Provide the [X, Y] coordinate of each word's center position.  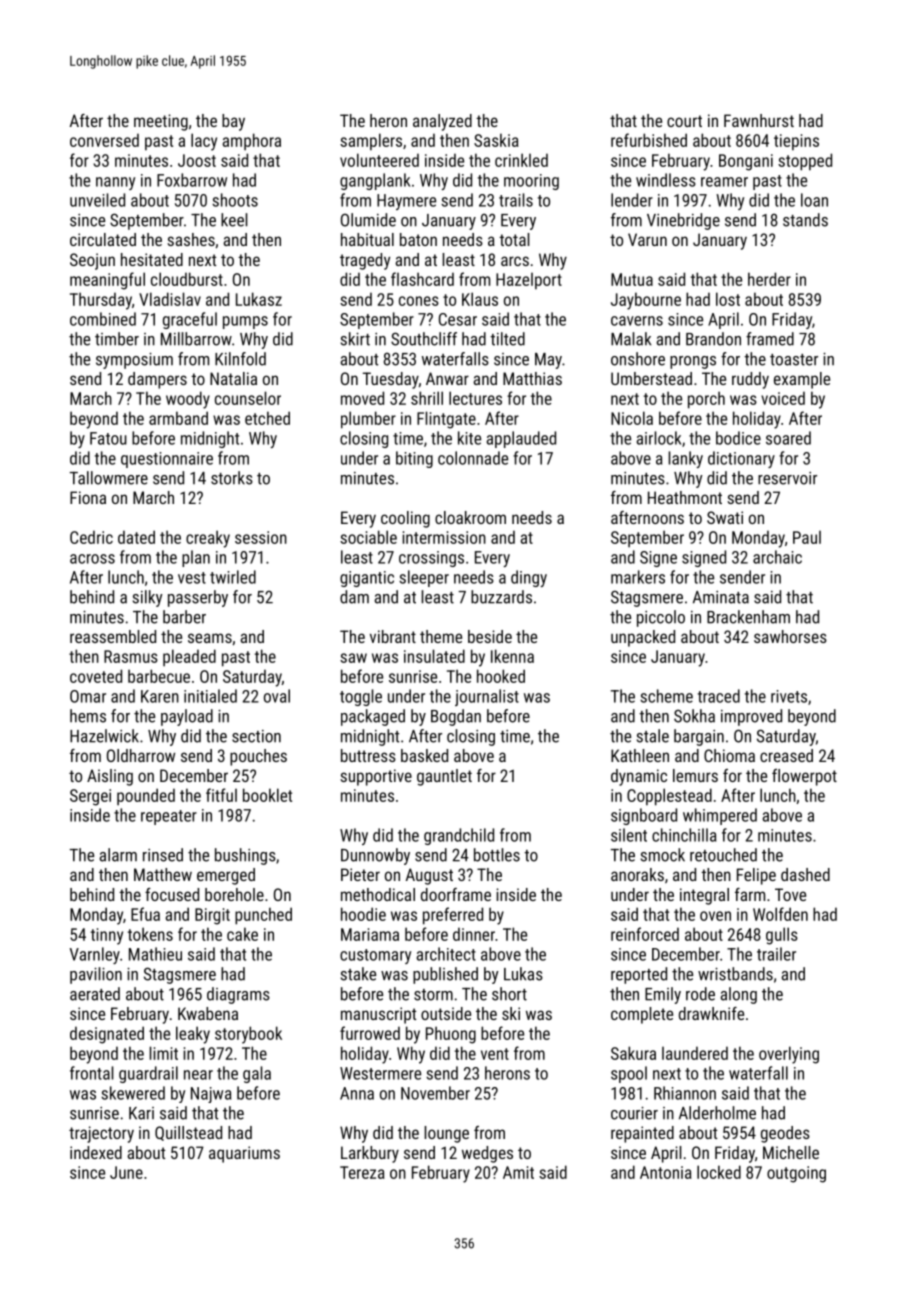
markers [638, 577]
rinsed [163, 855]
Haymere [406, 202]
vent [495, 1054]
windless [666, 180]
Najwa [211, 1095]
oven [715, 916]
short [509, 994]
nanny [115, 183]
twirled [233, 577]
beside [490, 636]
